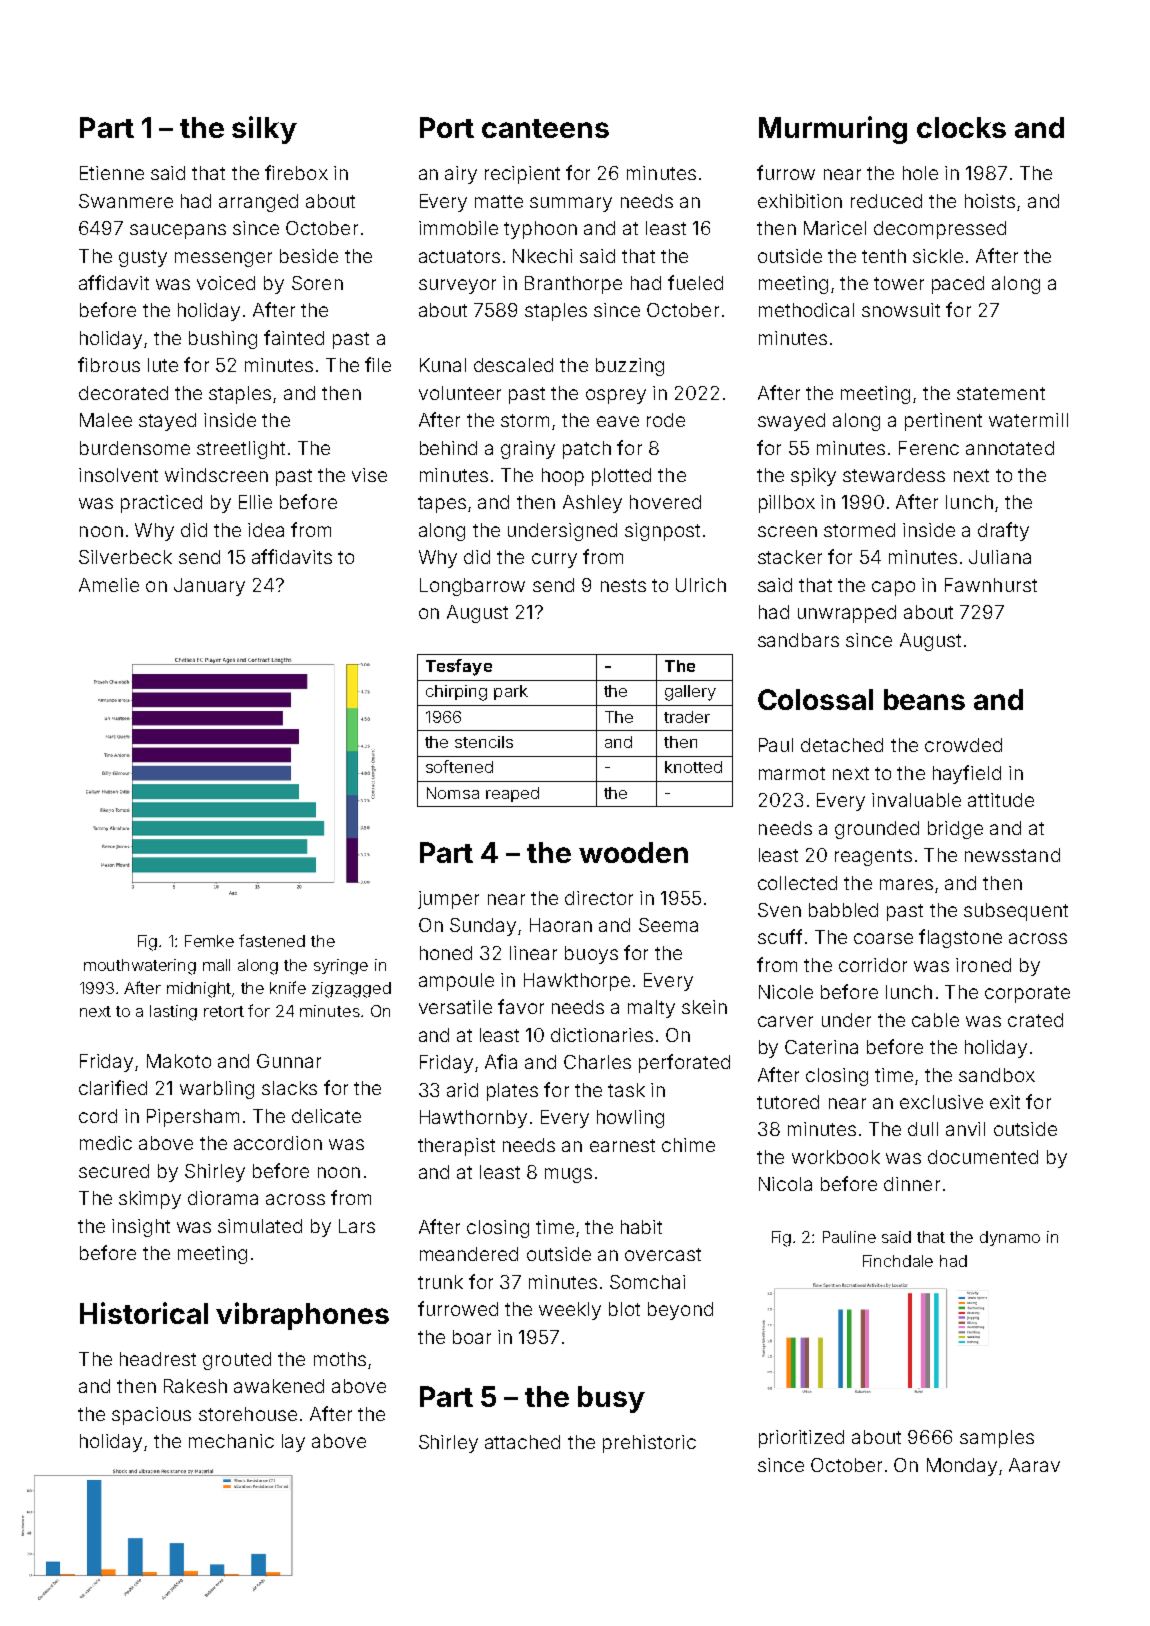  Describe the element at coordinates (684, 1063) in the screenshot. I see `perforated` at that location.
